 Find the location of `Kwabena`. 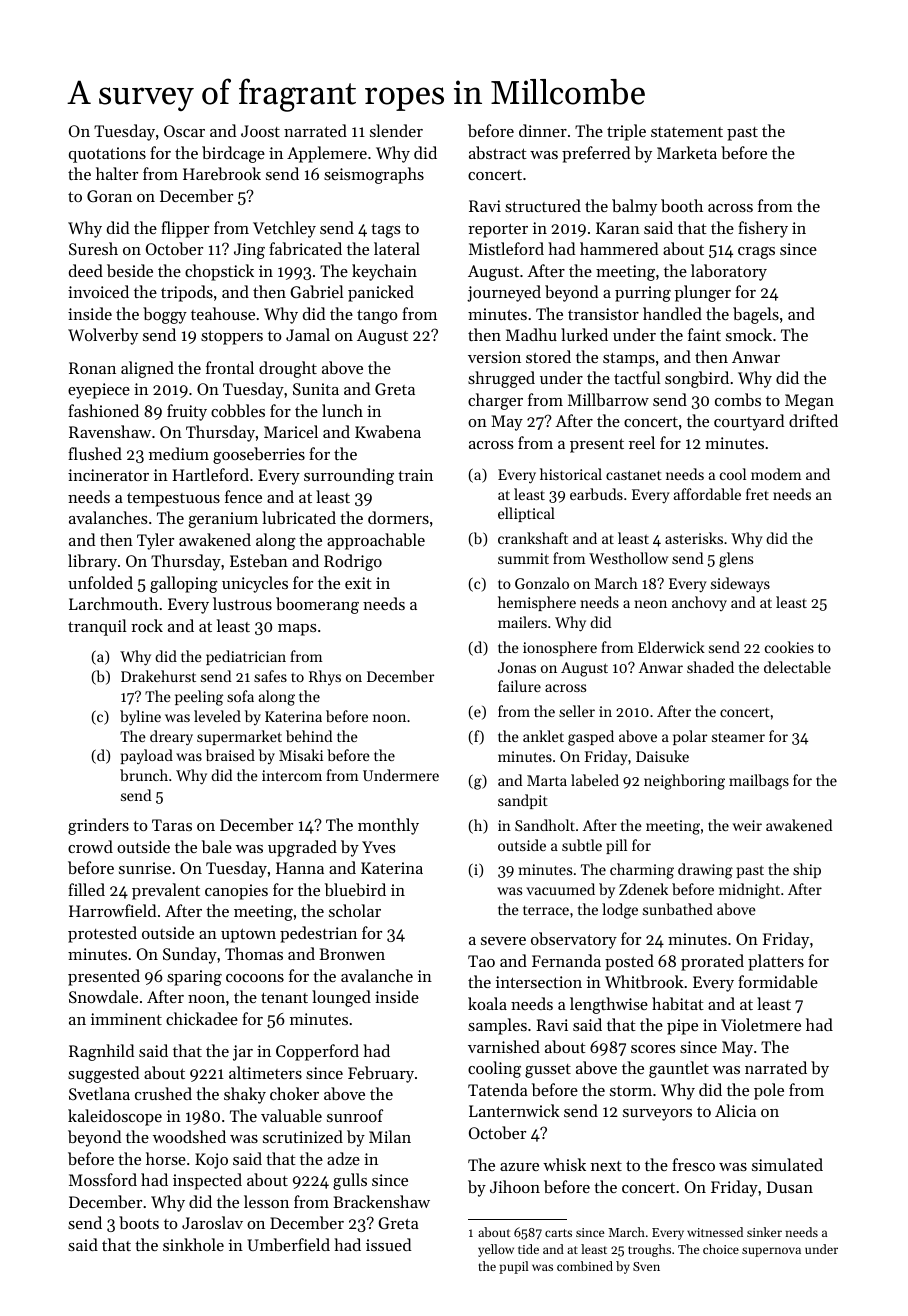

Kwabena is located at coordinates (388, 431).
